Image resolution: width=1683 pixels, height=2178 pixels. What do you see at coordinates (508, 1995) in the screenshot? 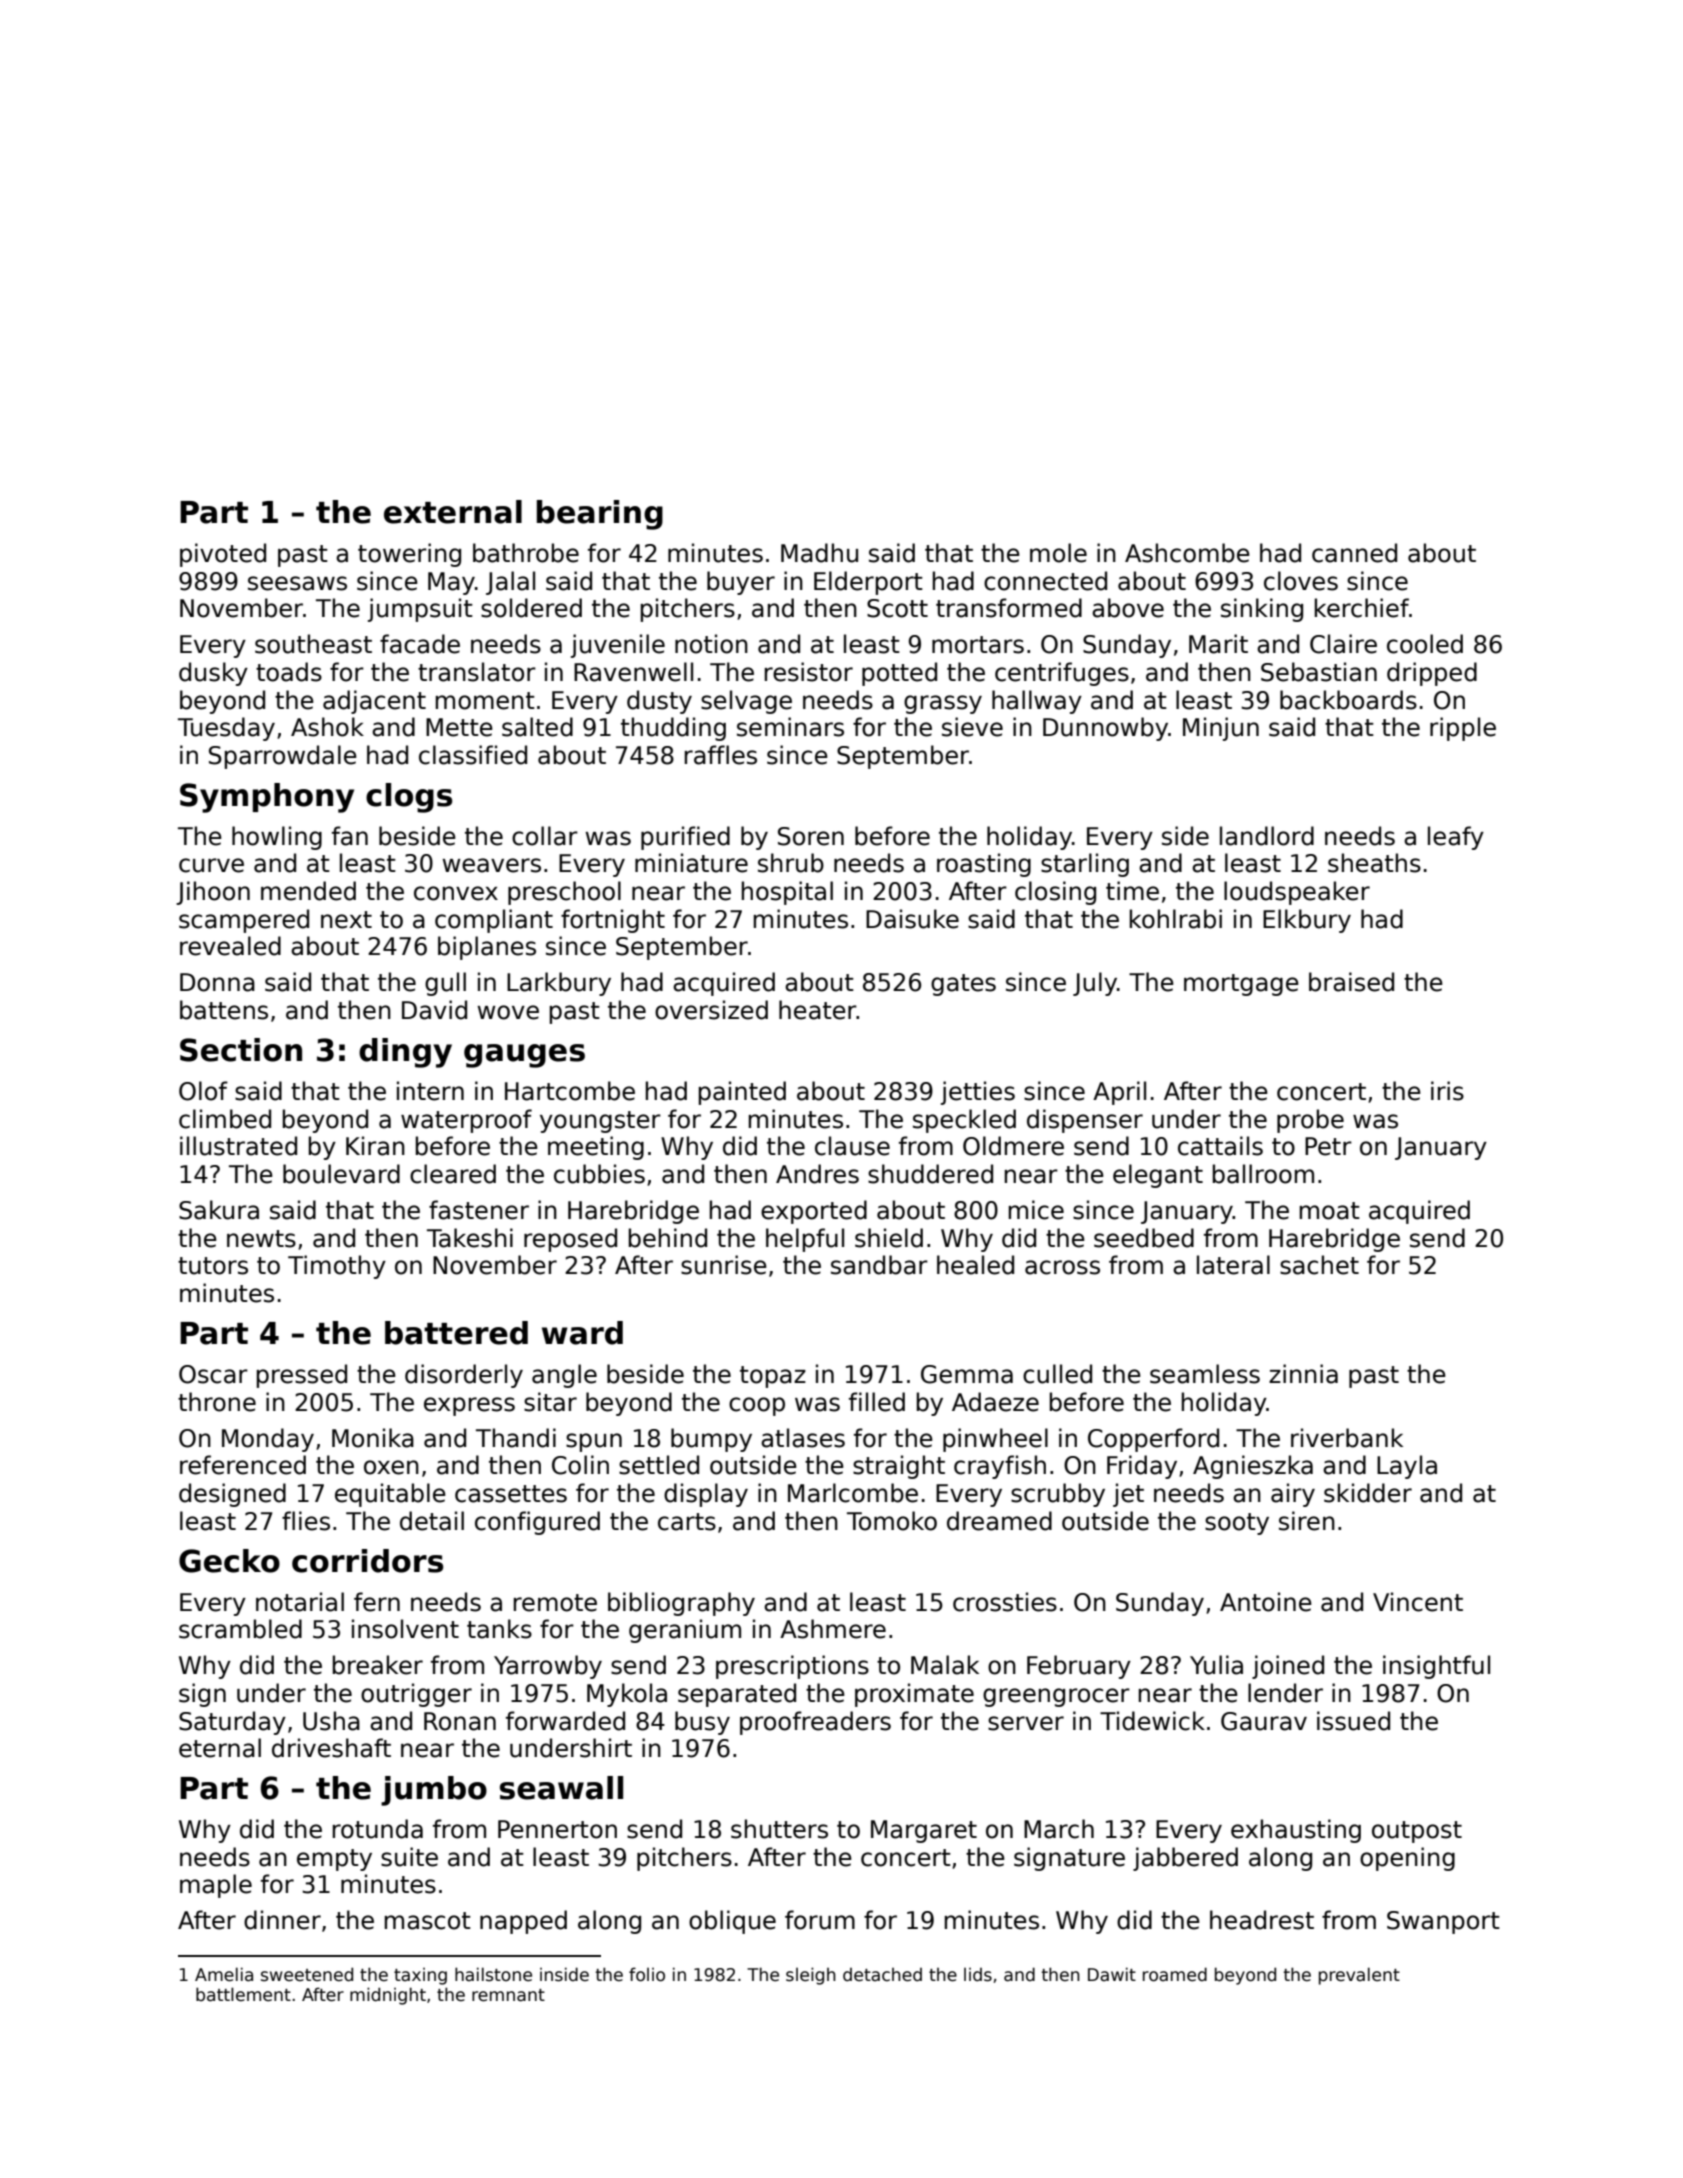
I see `remnant` at bounding box center [508, 1995].
